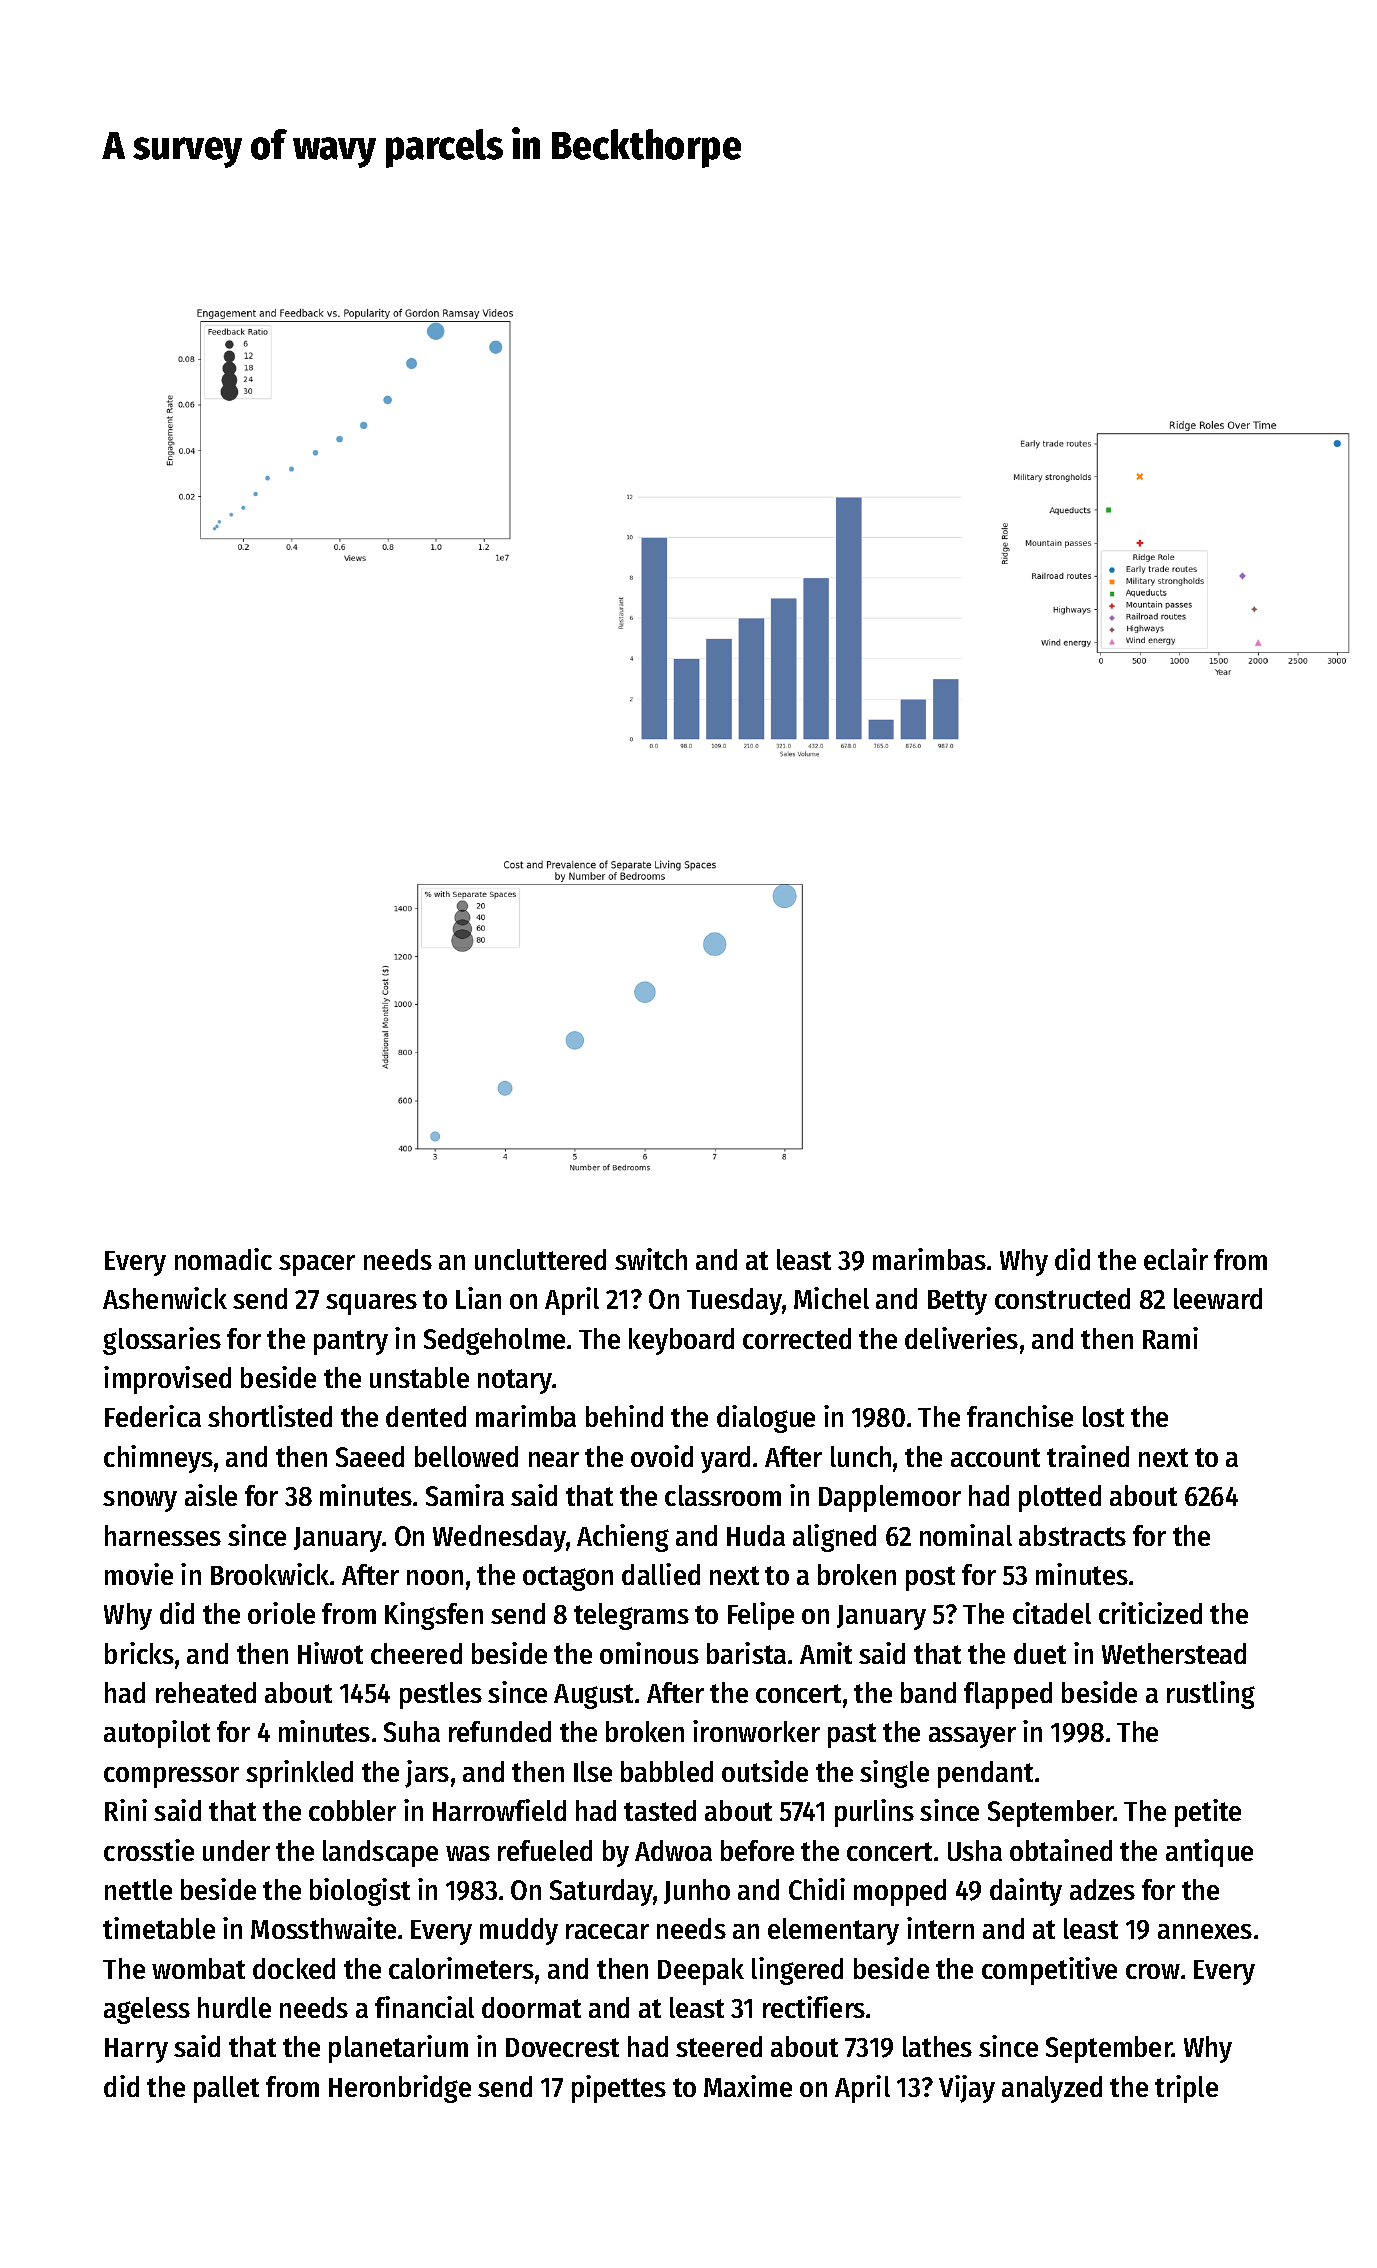 Image resolution: width=1377 pixels, height=2268 pixels. I want to click on abstracts, so click(1072, 1535).
